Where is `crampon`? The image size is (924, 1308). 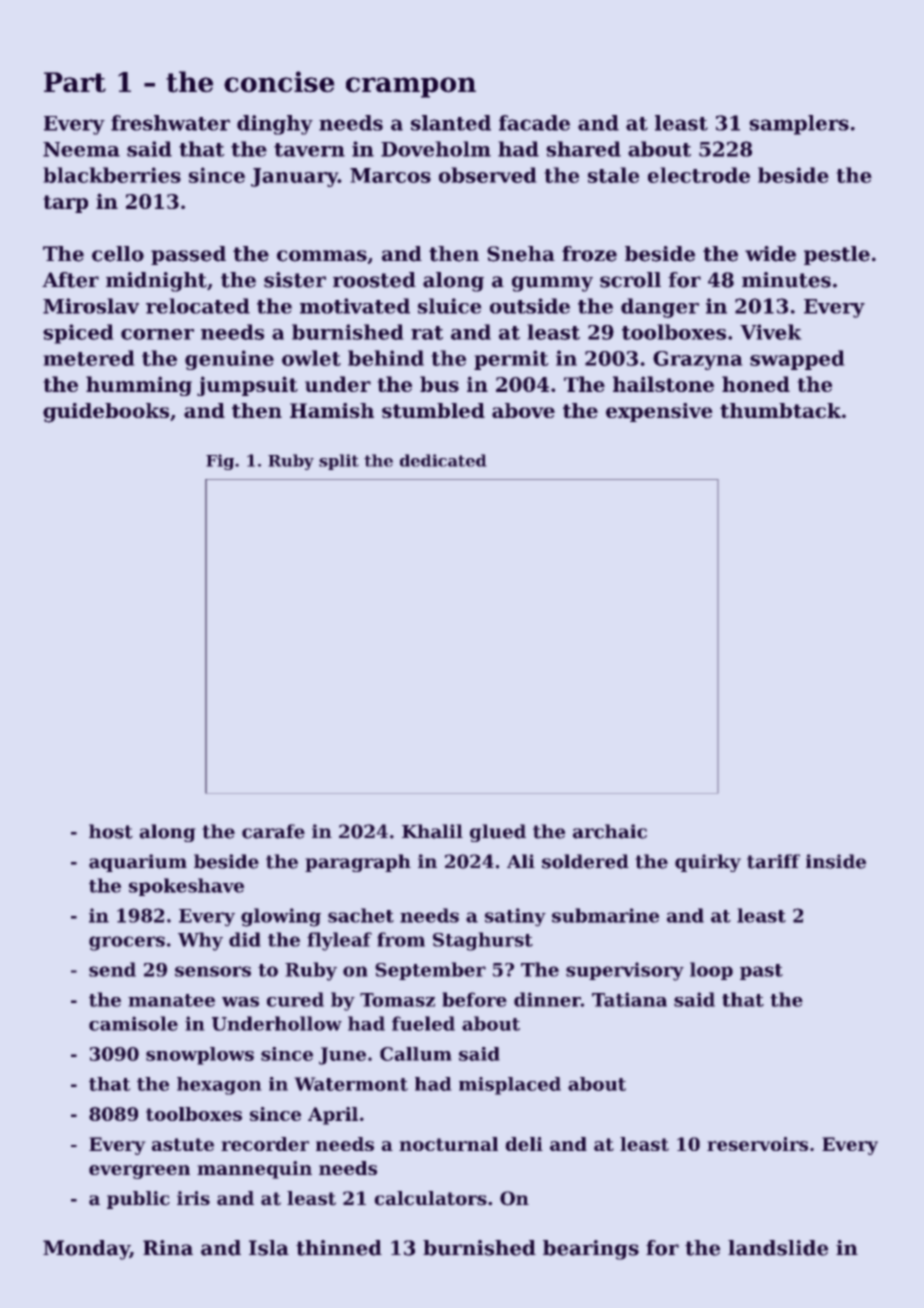
crampon is located at coordinates (411, 87).
